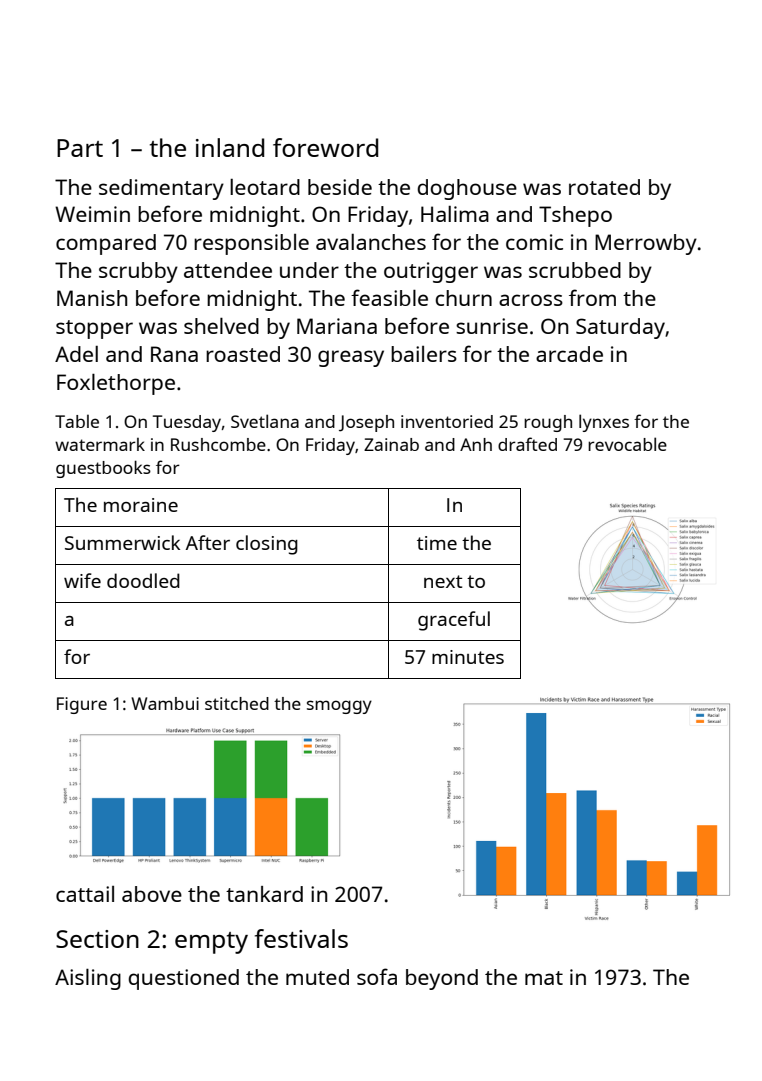  Describe the element at coordinates (325, 147) in the screenshot. I see `foreword` at that location.
